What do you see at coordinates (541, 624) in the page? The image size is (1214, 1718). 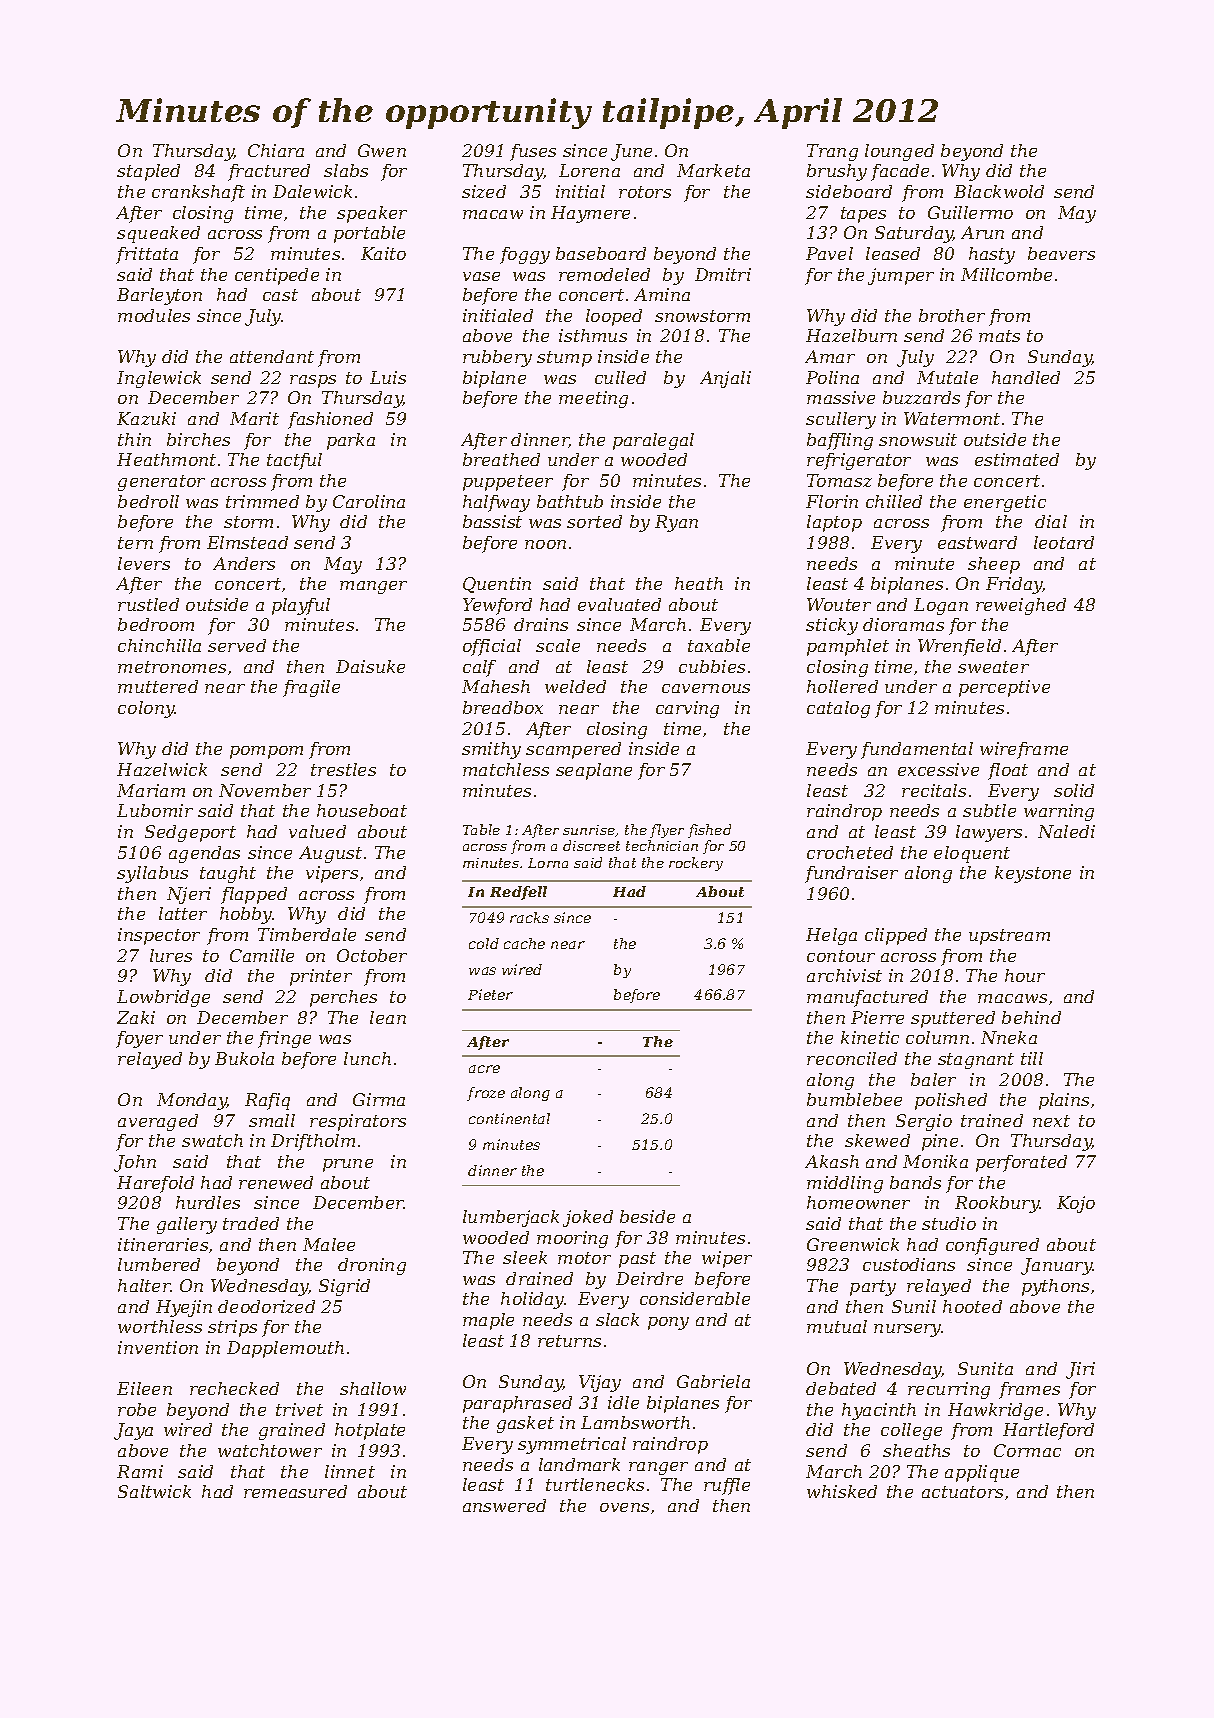 I see `drains` at bounding box center [541, 624].
